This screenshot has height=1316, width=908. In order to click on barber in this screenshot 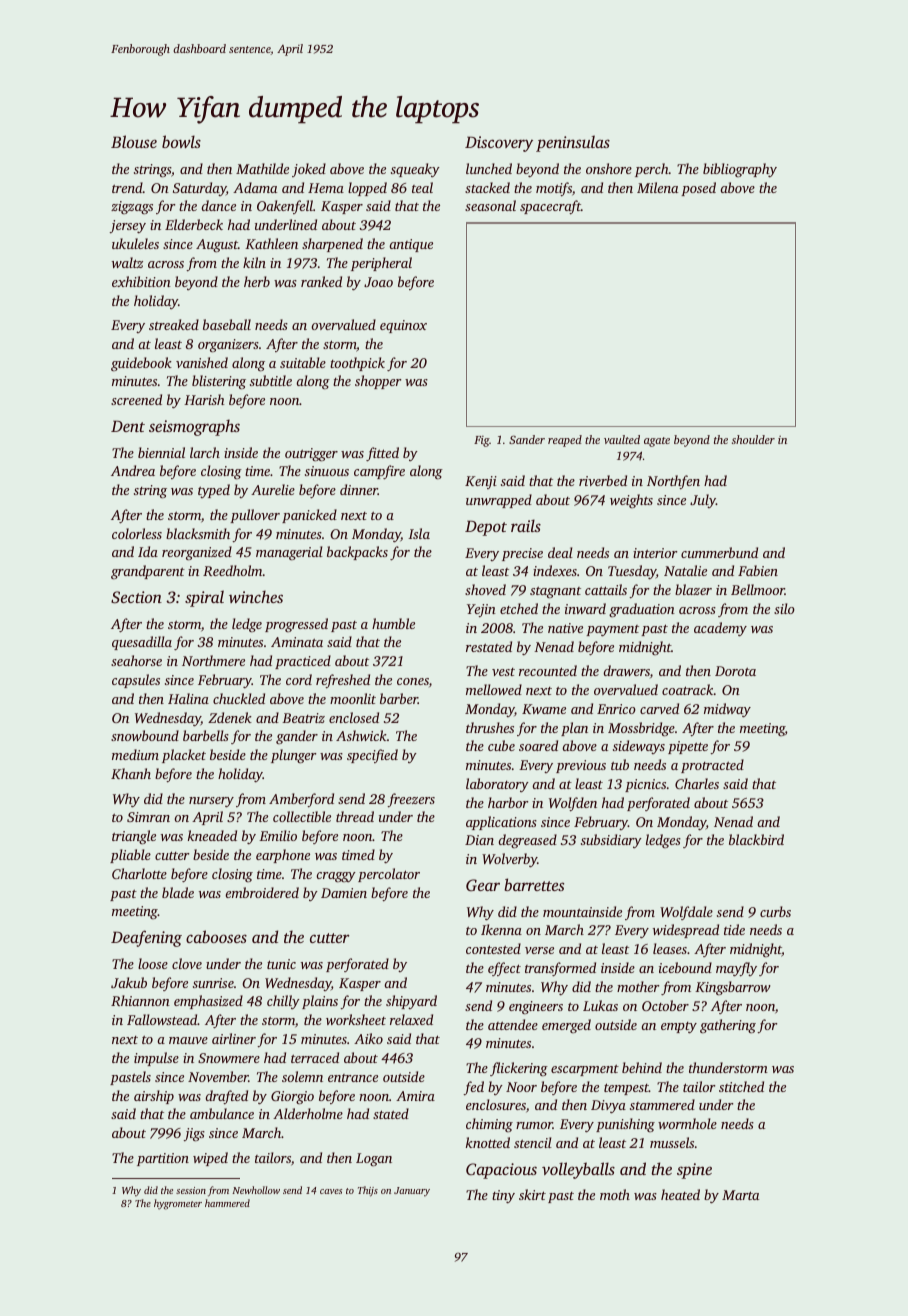, I will do `click(399, 698)`.
